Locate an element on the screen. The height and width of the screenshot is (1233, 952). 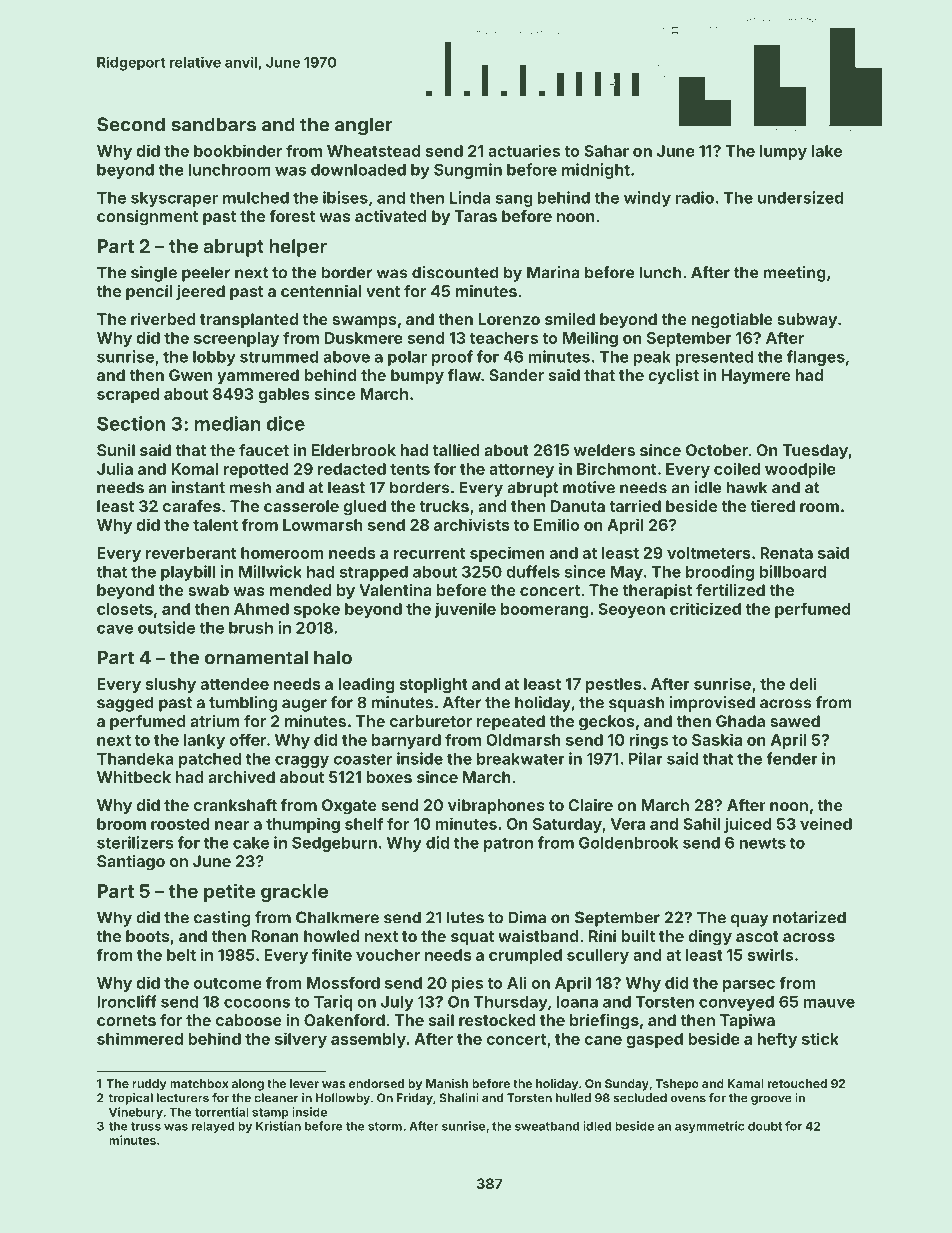
voltmeters is located at coordinates (709, 553).
